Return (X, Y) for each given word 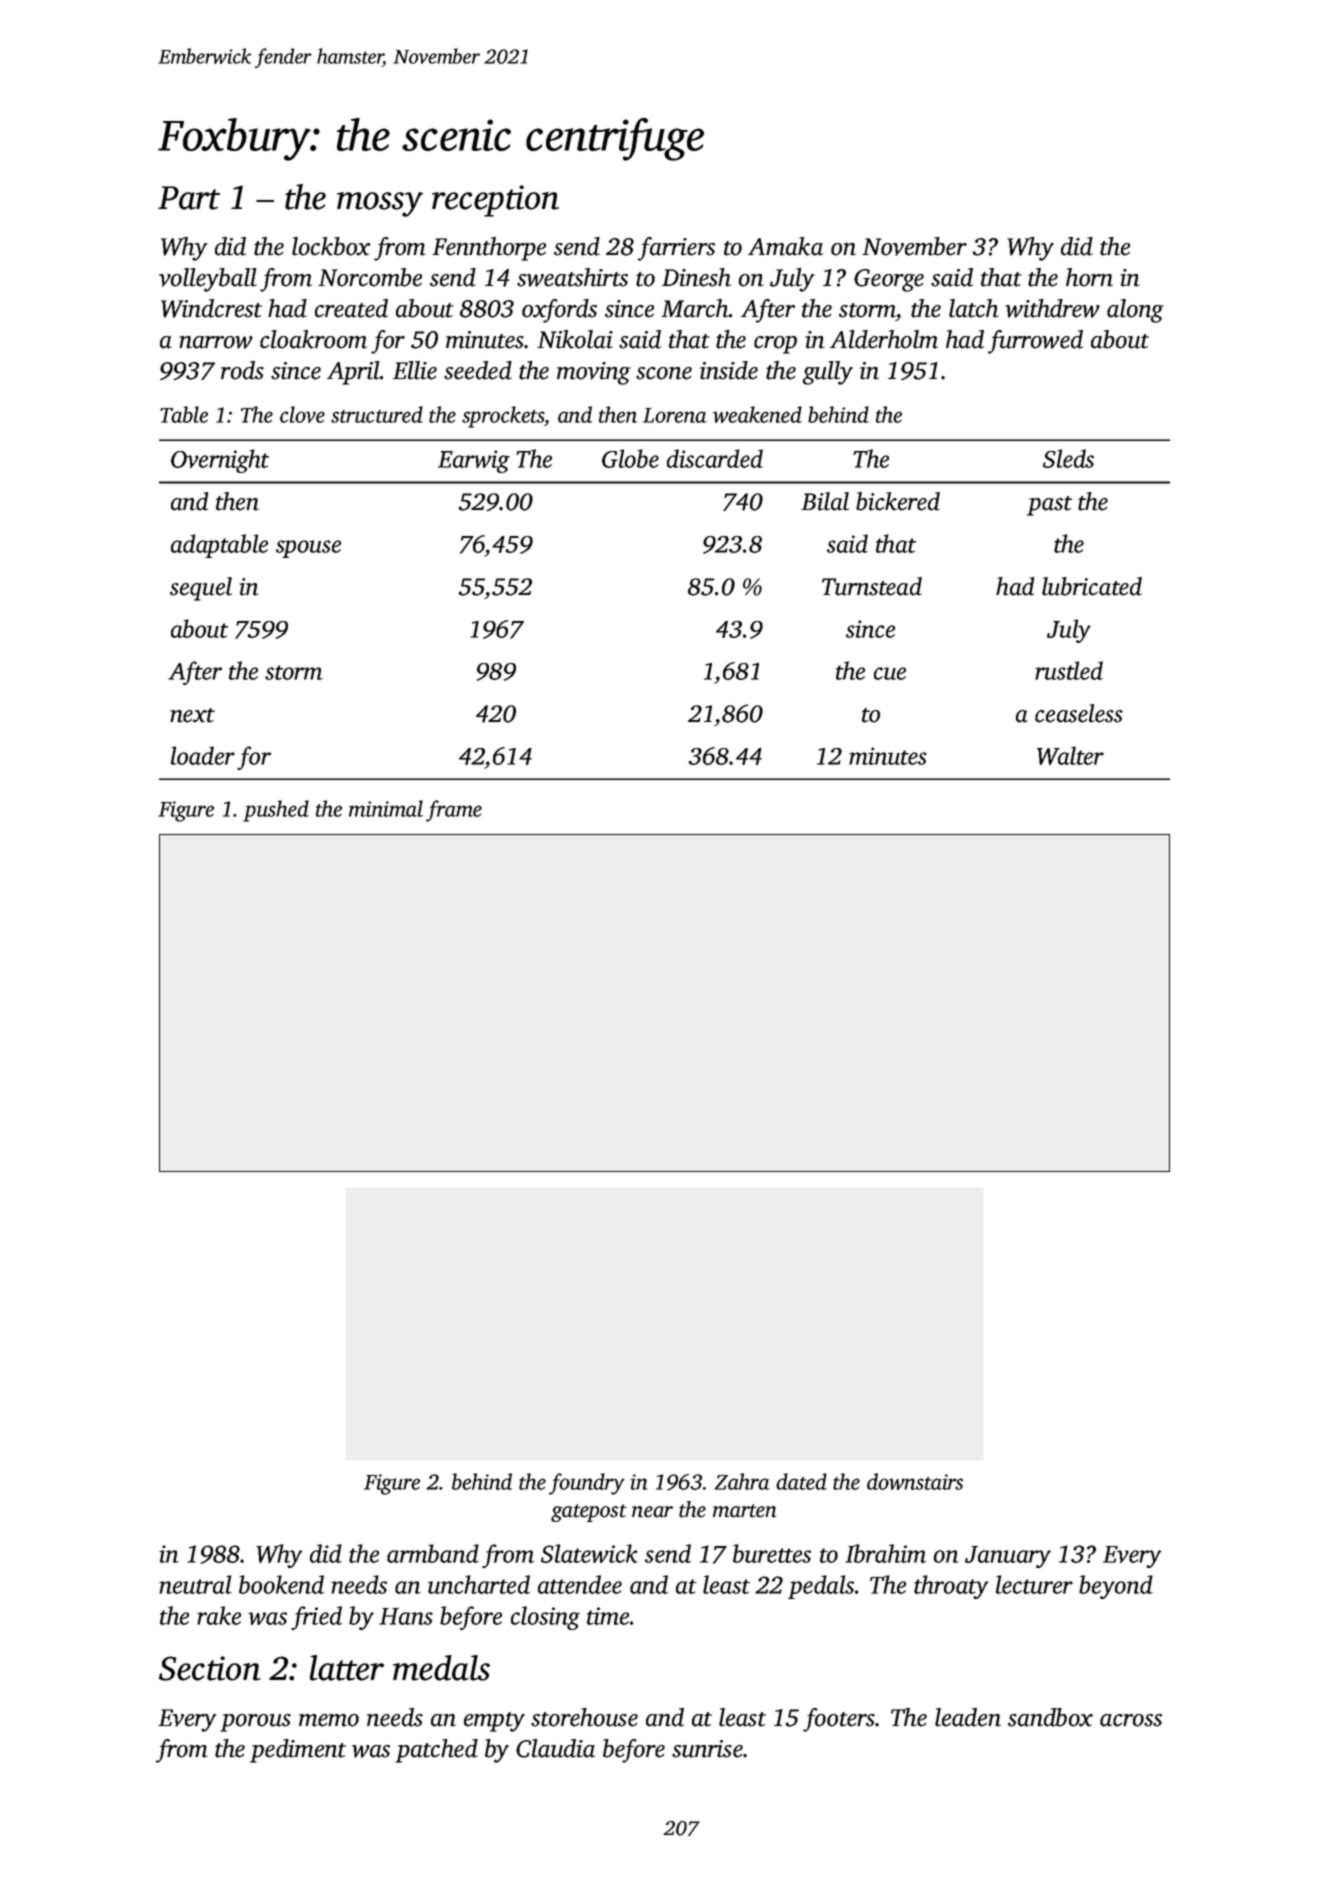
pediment (298, 1751)
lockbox (331, 246)
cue (890, 673)
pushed (276, 811)
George (889, 280)
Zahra (742, 1481)
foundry (587, 1484)
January (1008, 1557)
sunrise (707, 1749)
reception (495, 201)
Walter (1070, 755)
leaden (968, 1717)
